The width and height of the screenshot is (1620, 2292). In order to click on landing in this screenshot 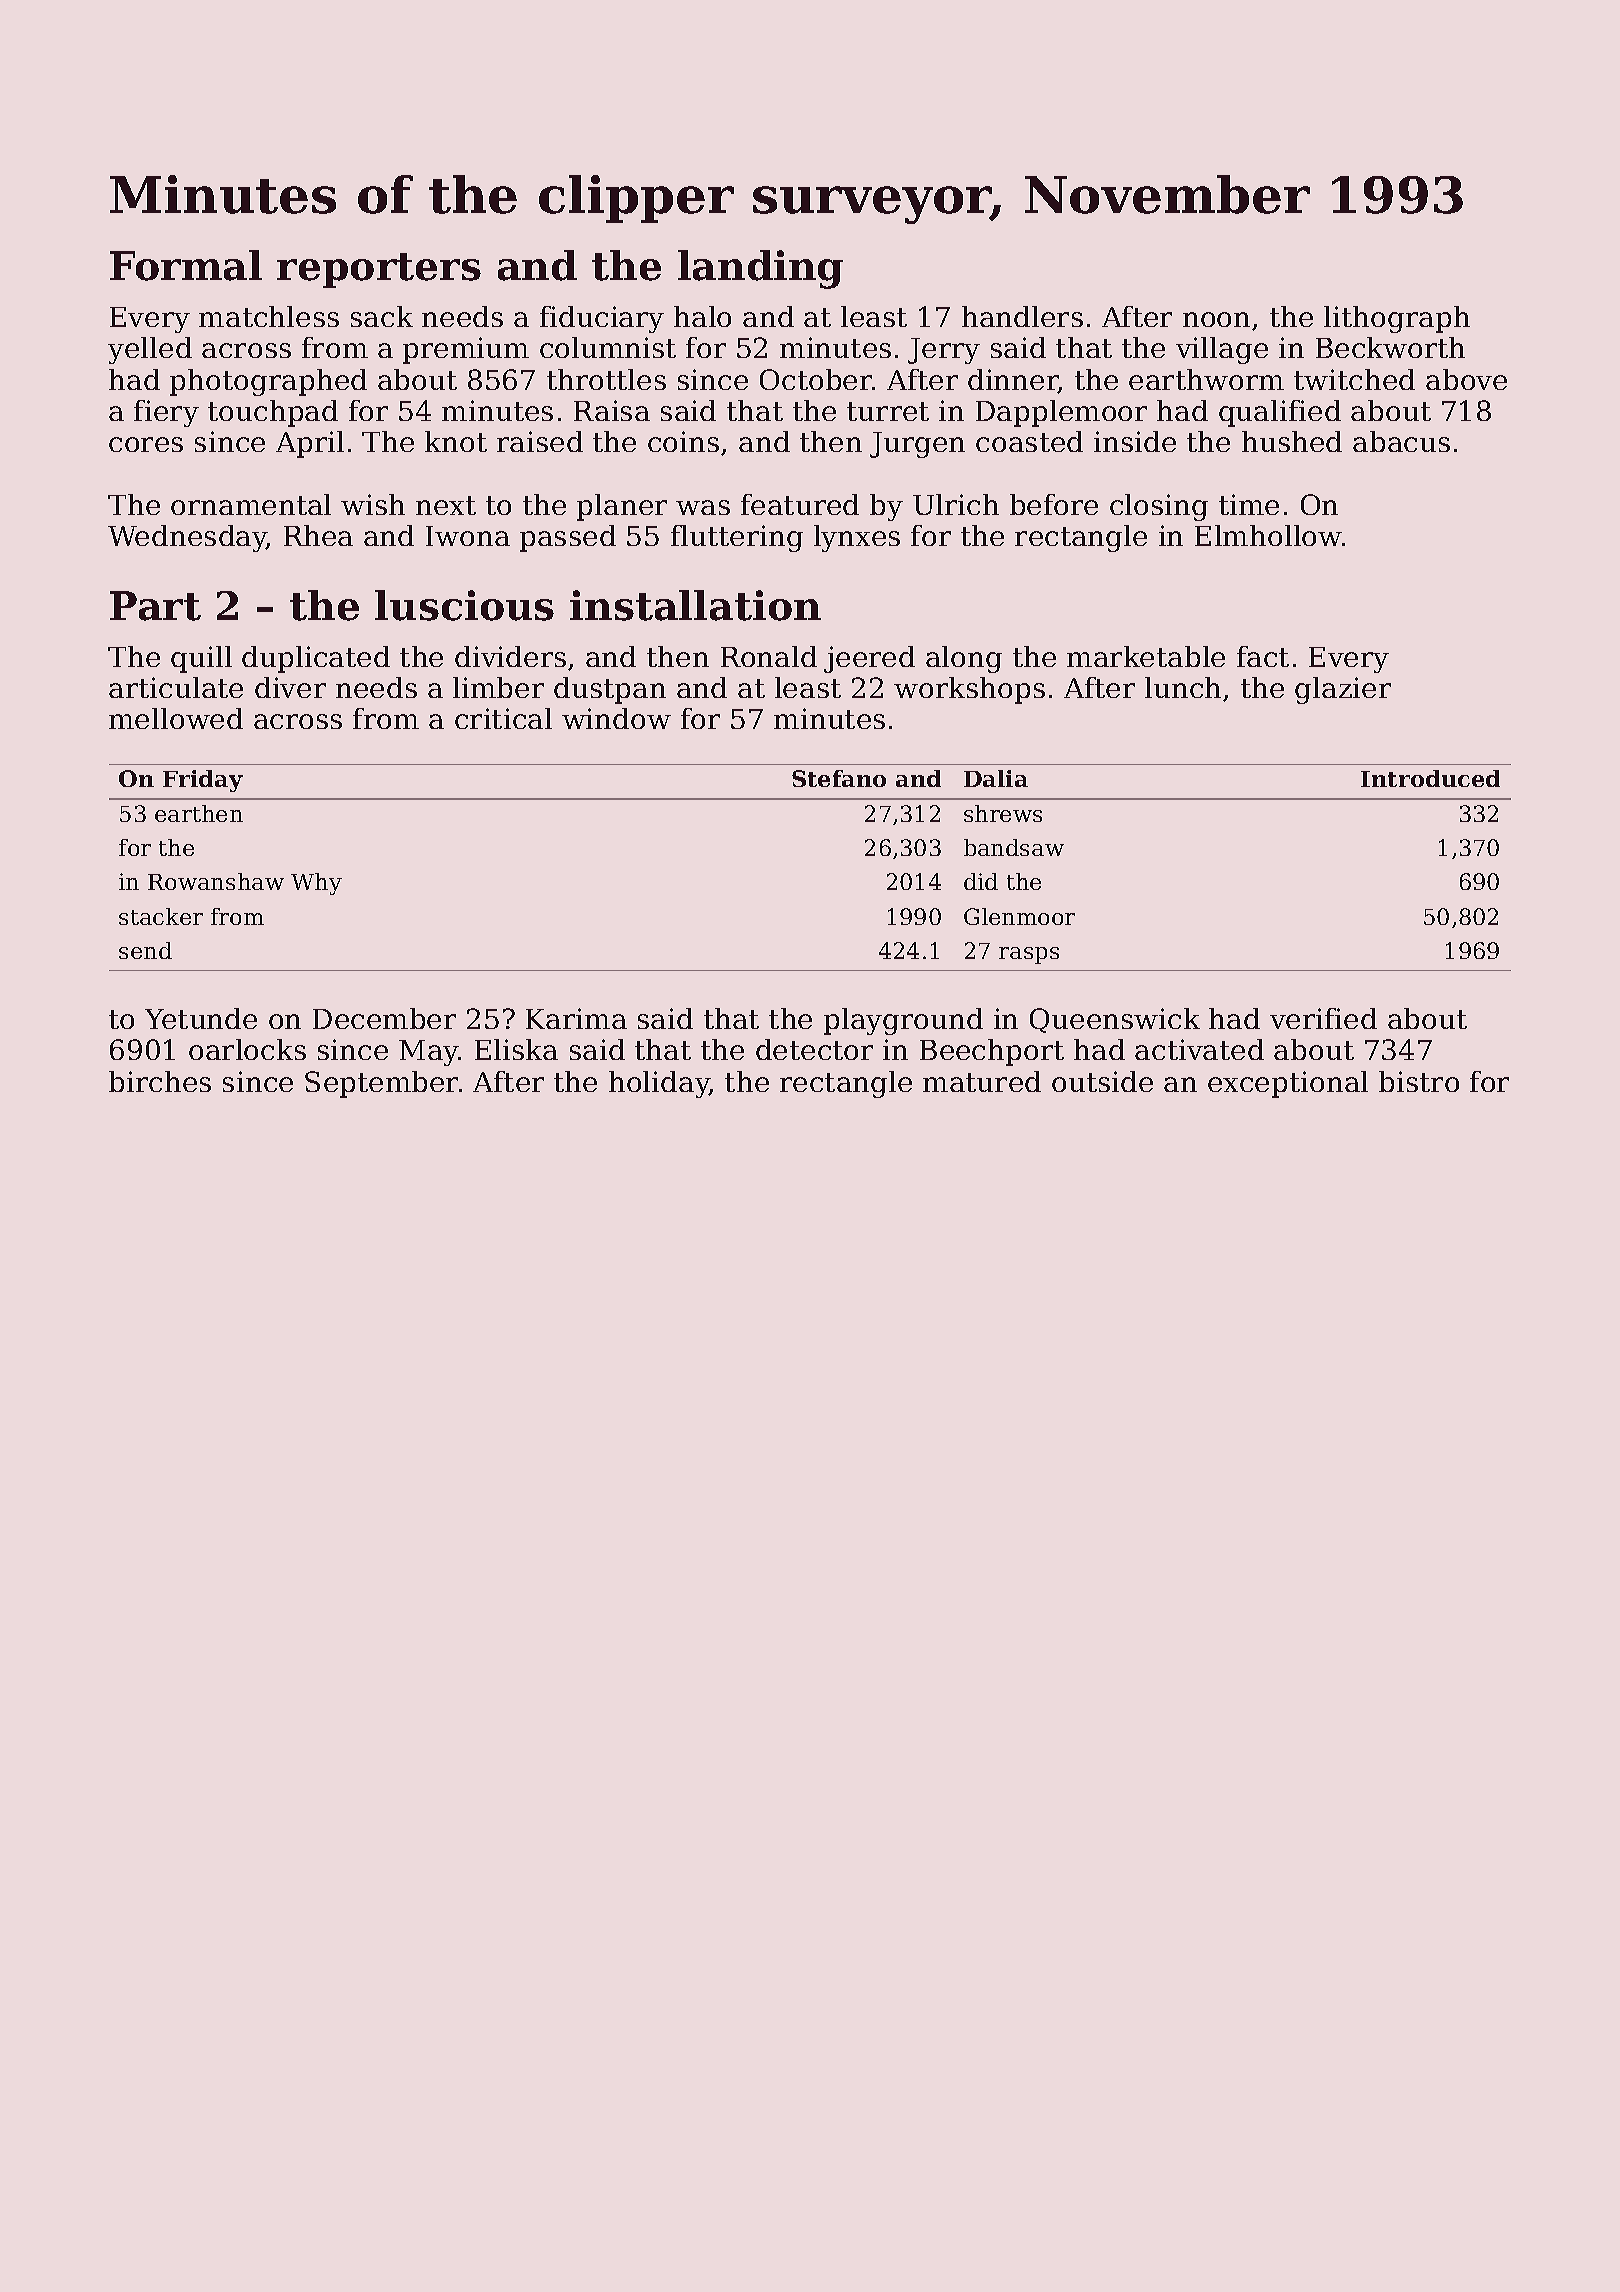, I will do `click(760, 269)`.
